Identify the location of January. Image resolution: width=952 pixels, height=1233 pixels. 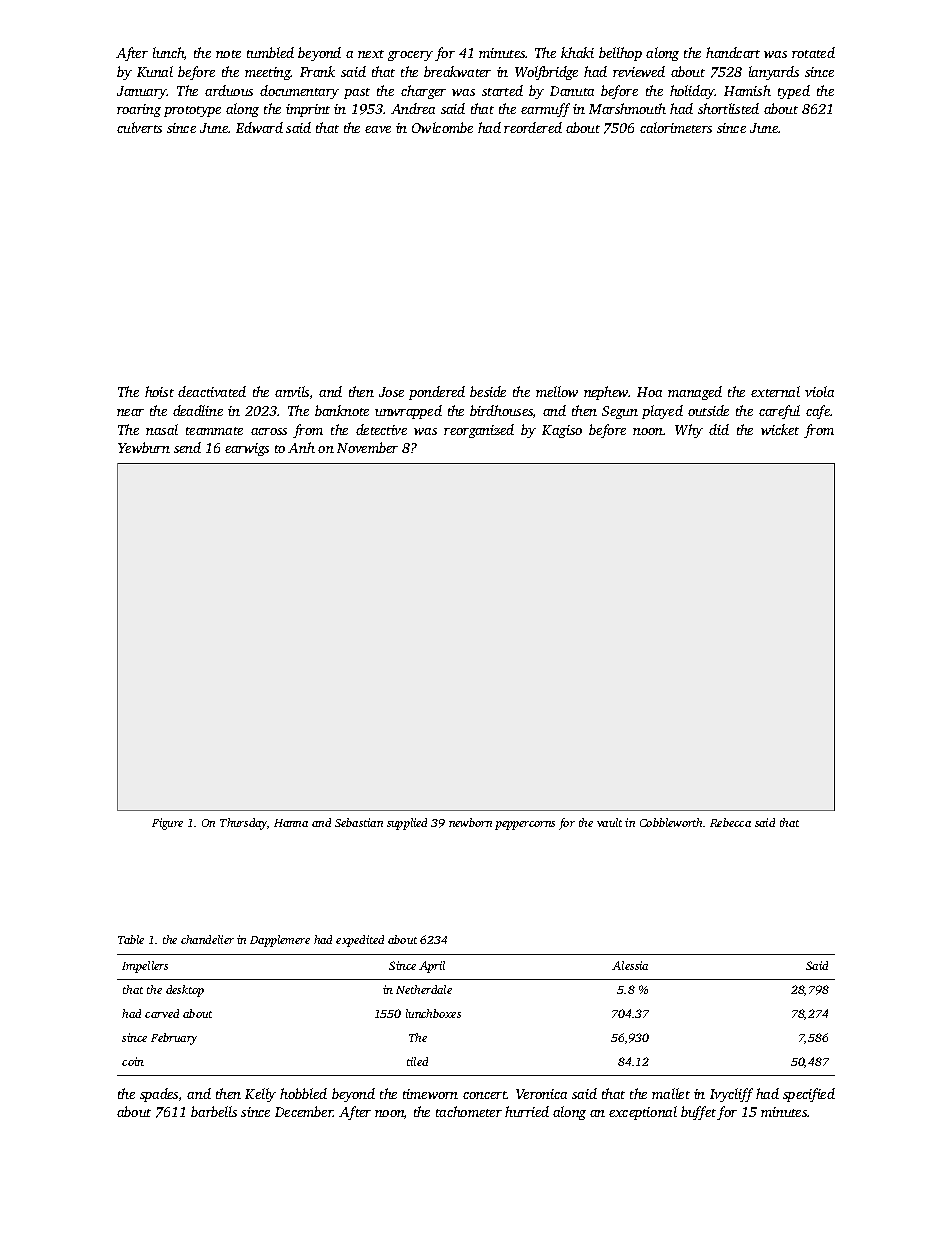
(142, 92).
